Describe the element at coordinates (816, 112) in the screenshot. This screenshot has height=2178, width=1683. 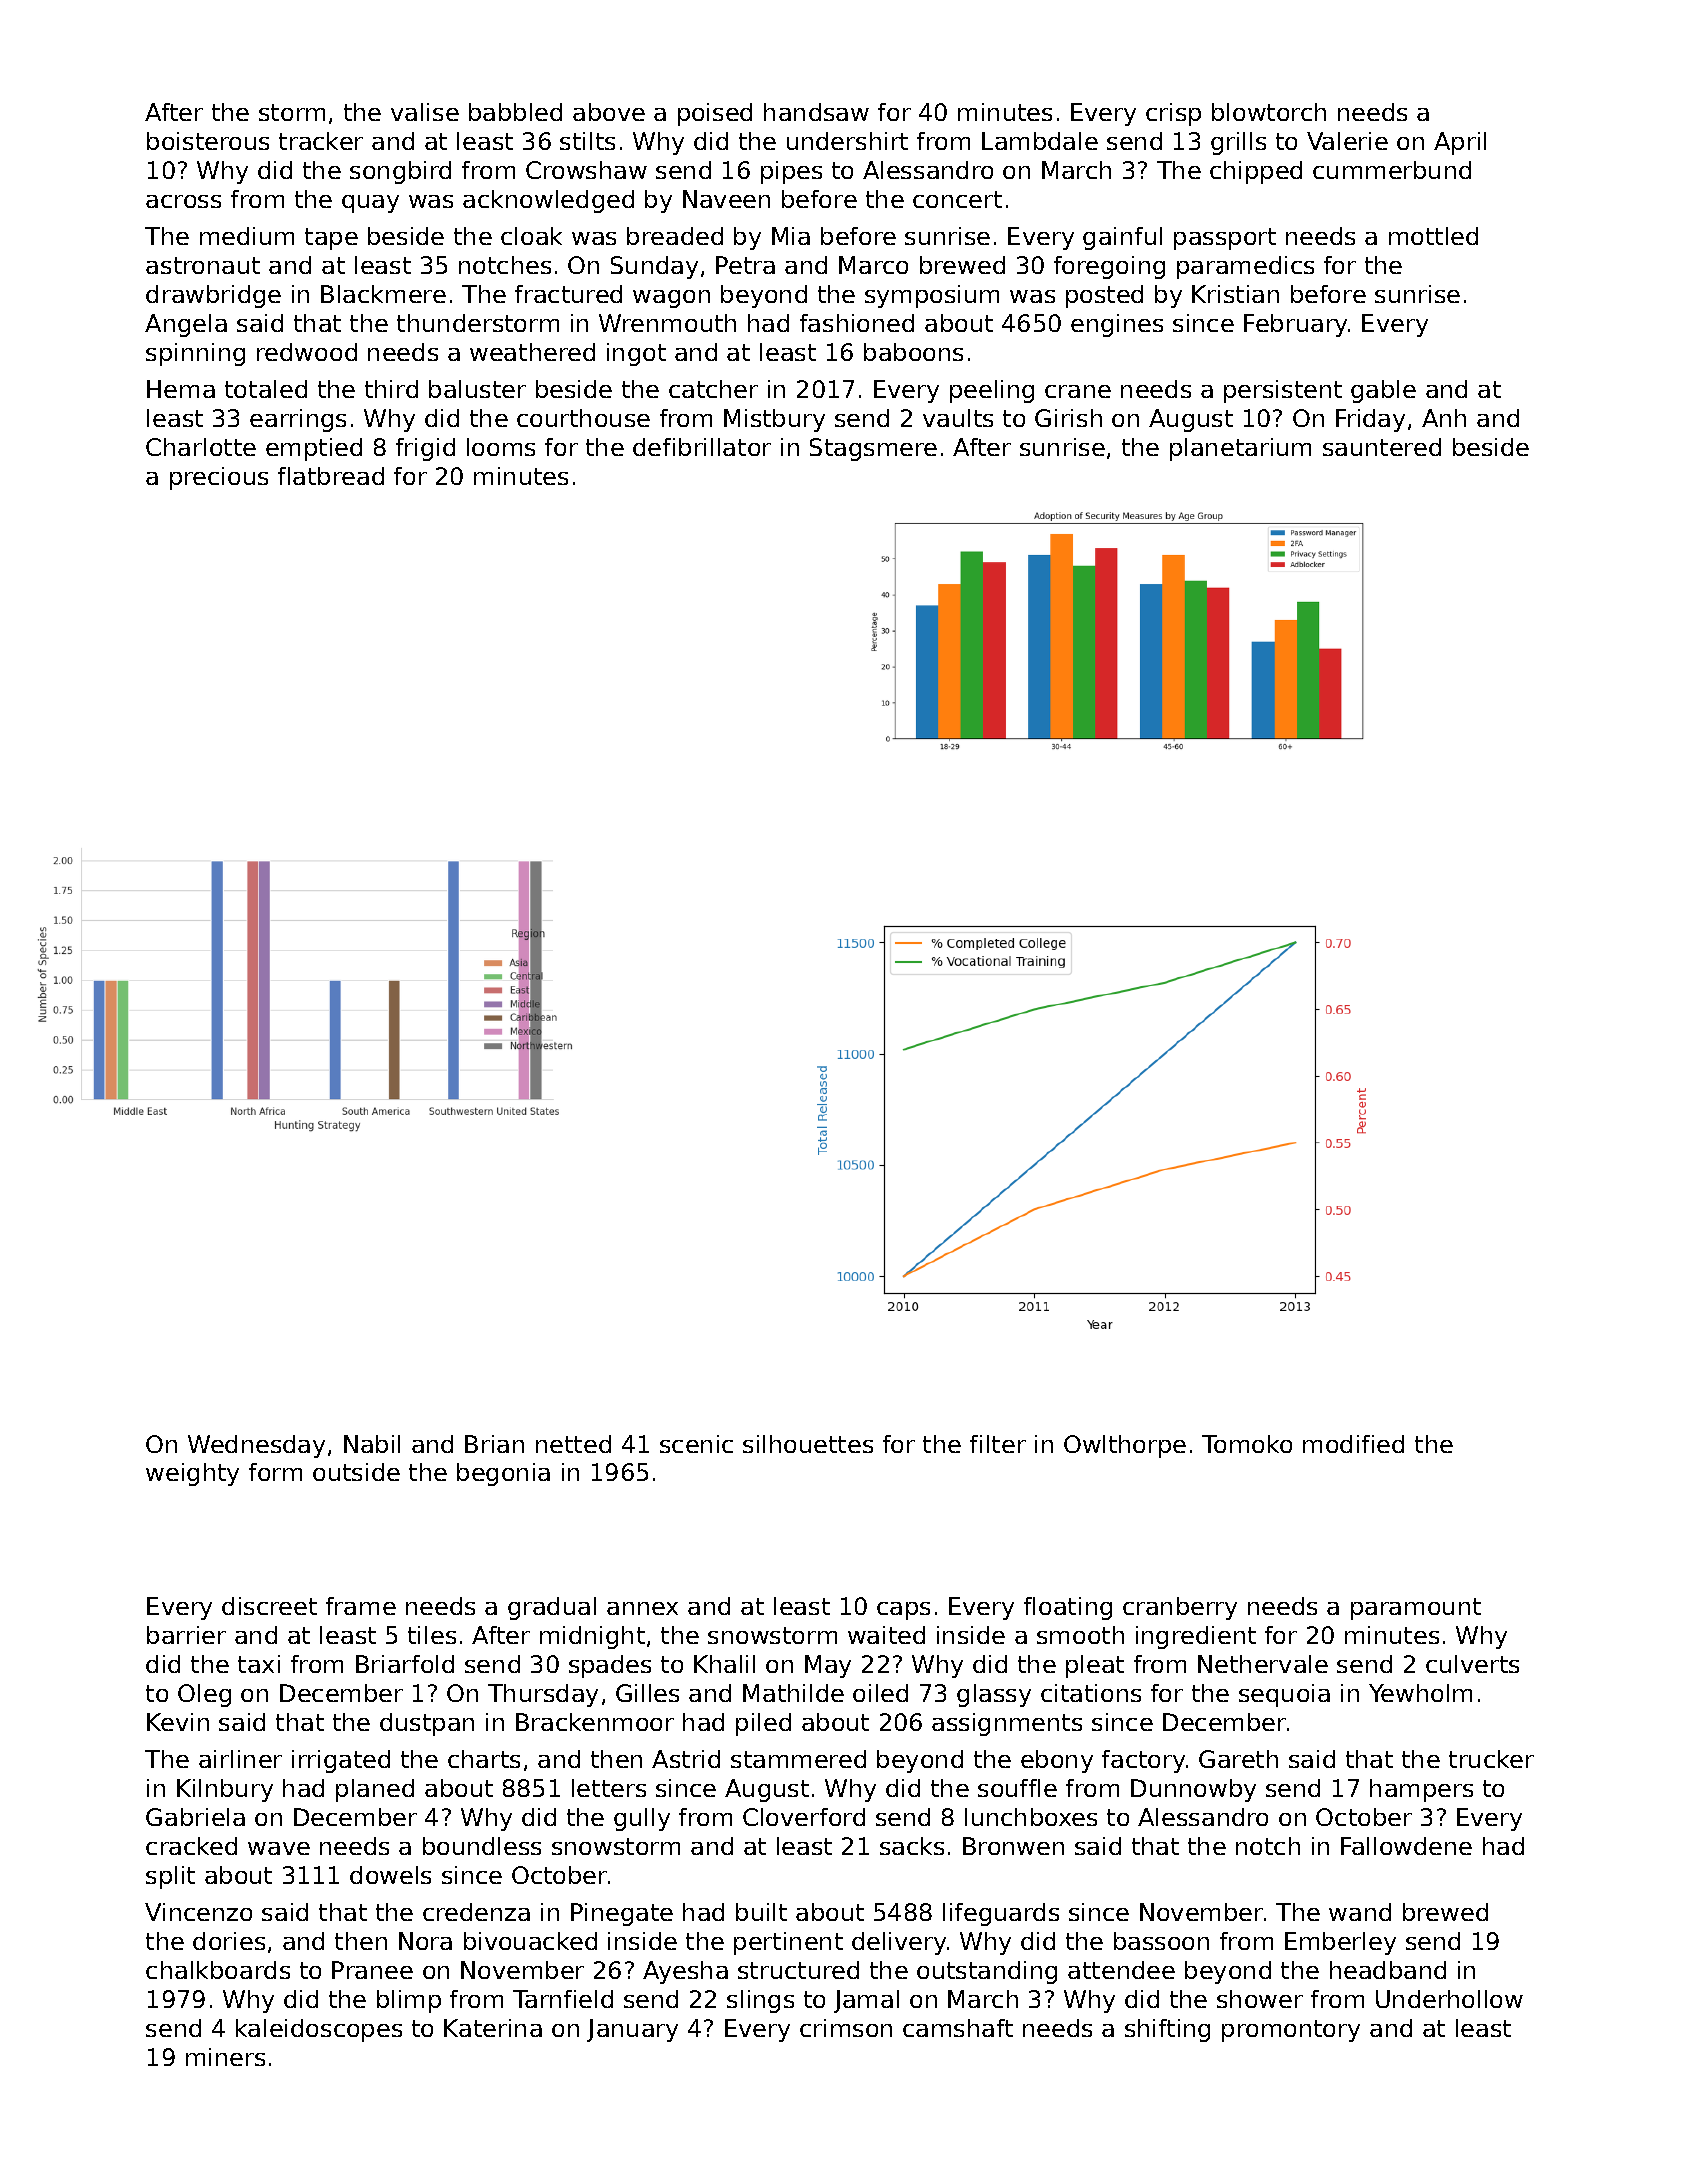
I see `handsaw` at that location.
